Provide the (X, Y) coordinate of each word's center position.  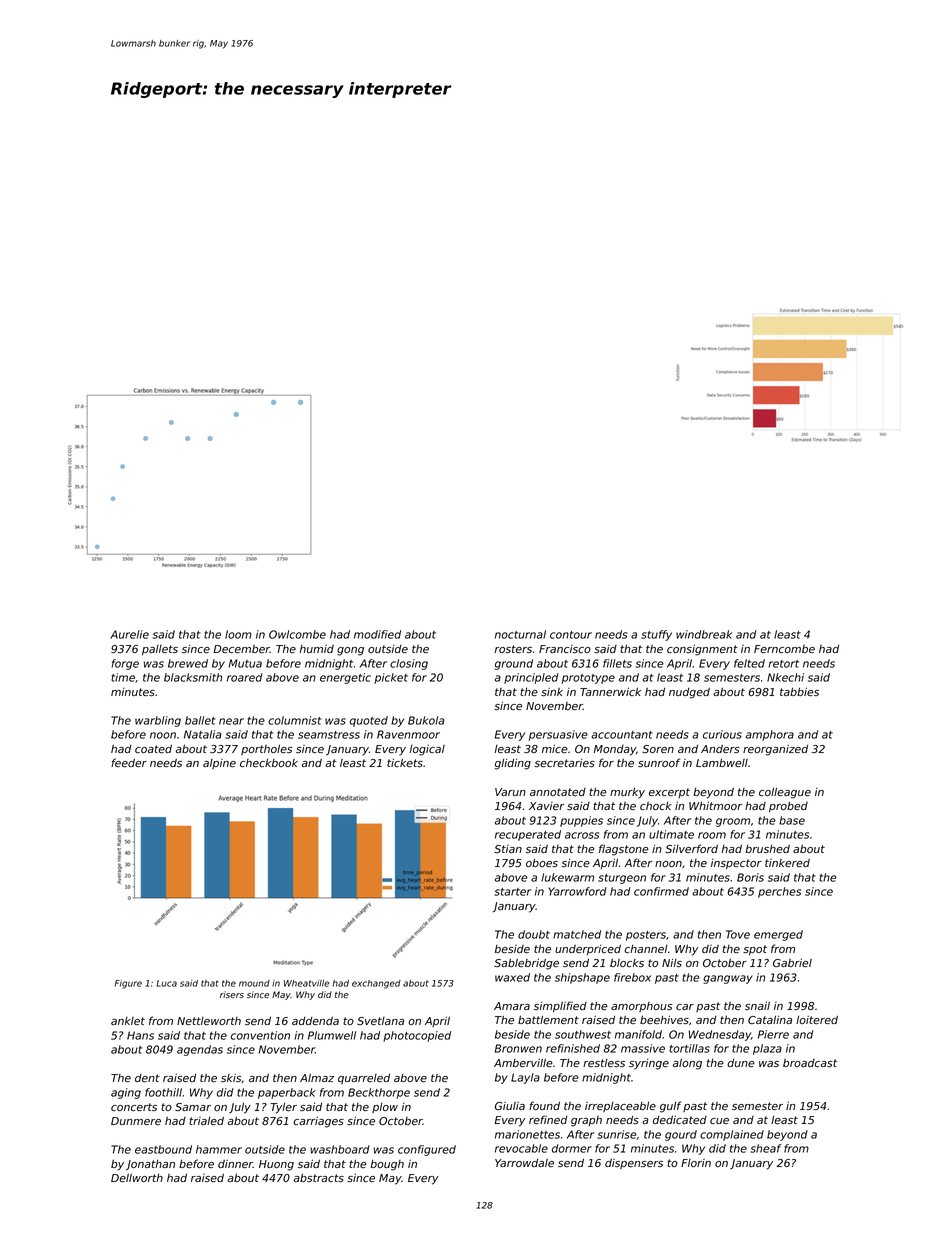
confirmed (661, 891)
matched (577, 934)
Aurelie (129, 634)
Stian (508, 849)
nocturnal (520, 634)
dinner (235, 1164)
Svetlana (380, 1021)
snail (757, 1005)
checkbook (269, 762)
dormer (572, 1148)
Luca (166, 983)
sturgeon (622, 879)
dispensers (634, 1164)
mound (254, 983)
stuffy (656, 635)
